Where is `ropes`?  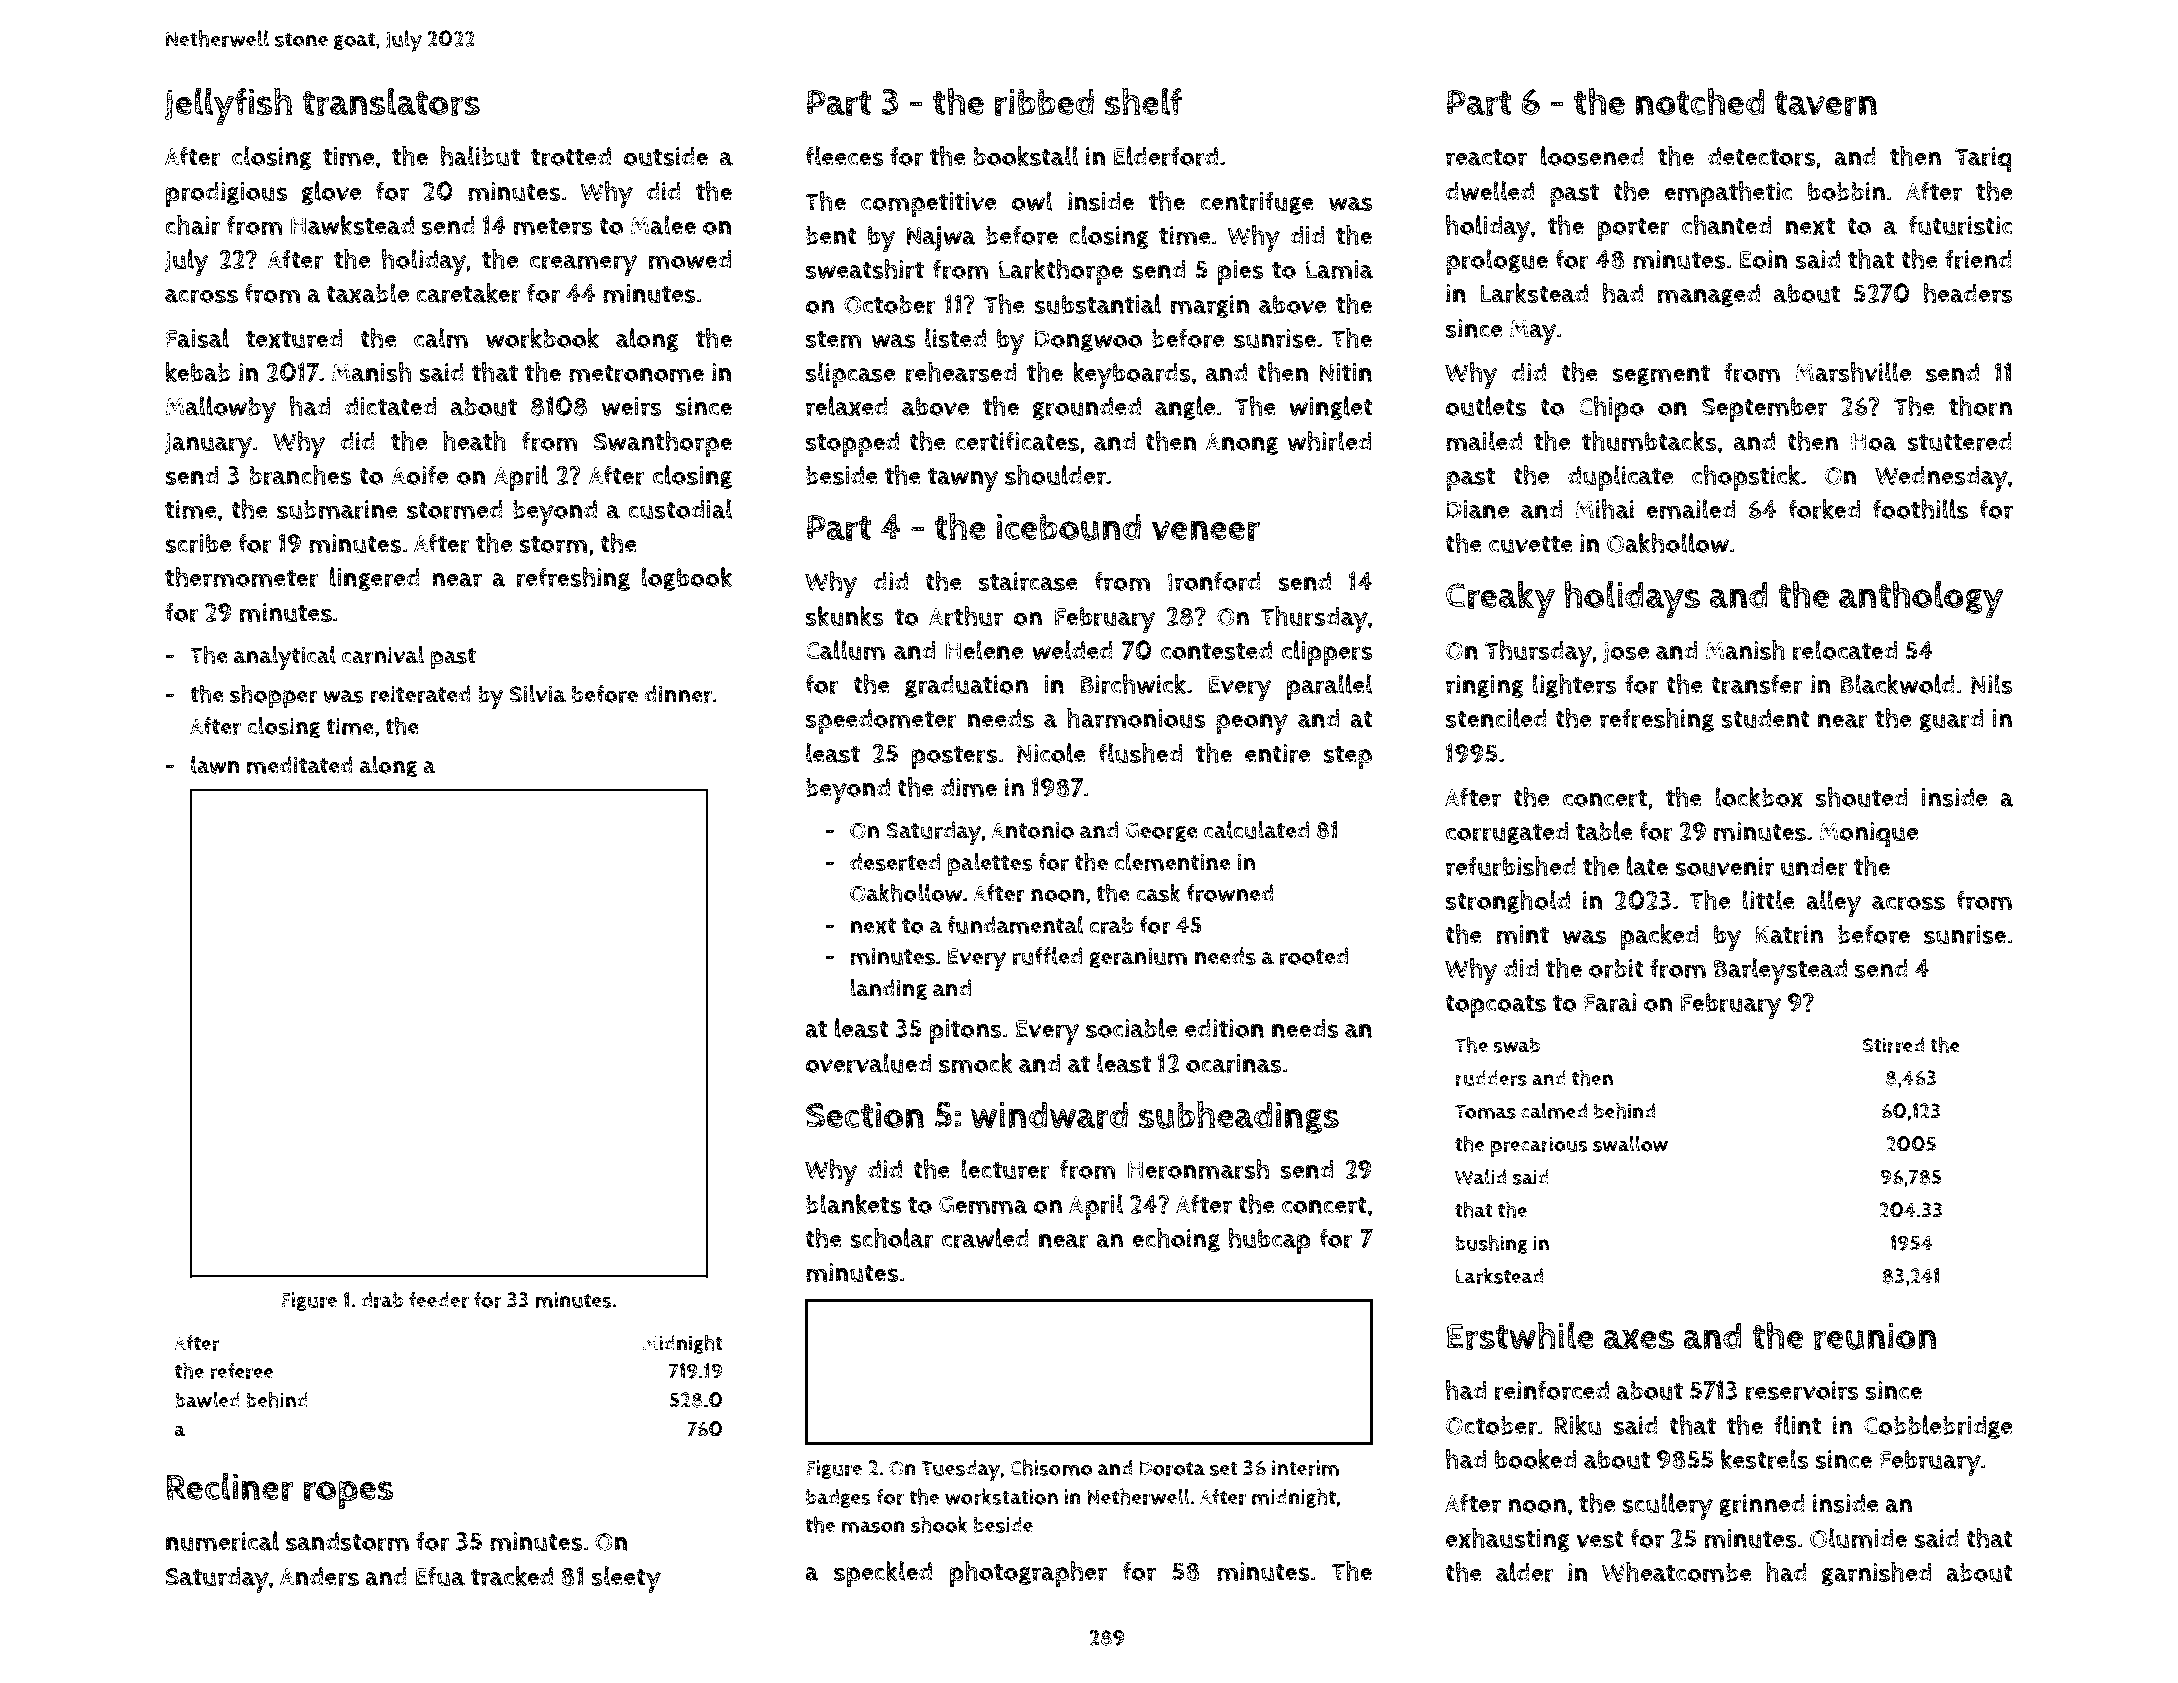 ropes is located at coordinates (349, 1495).
